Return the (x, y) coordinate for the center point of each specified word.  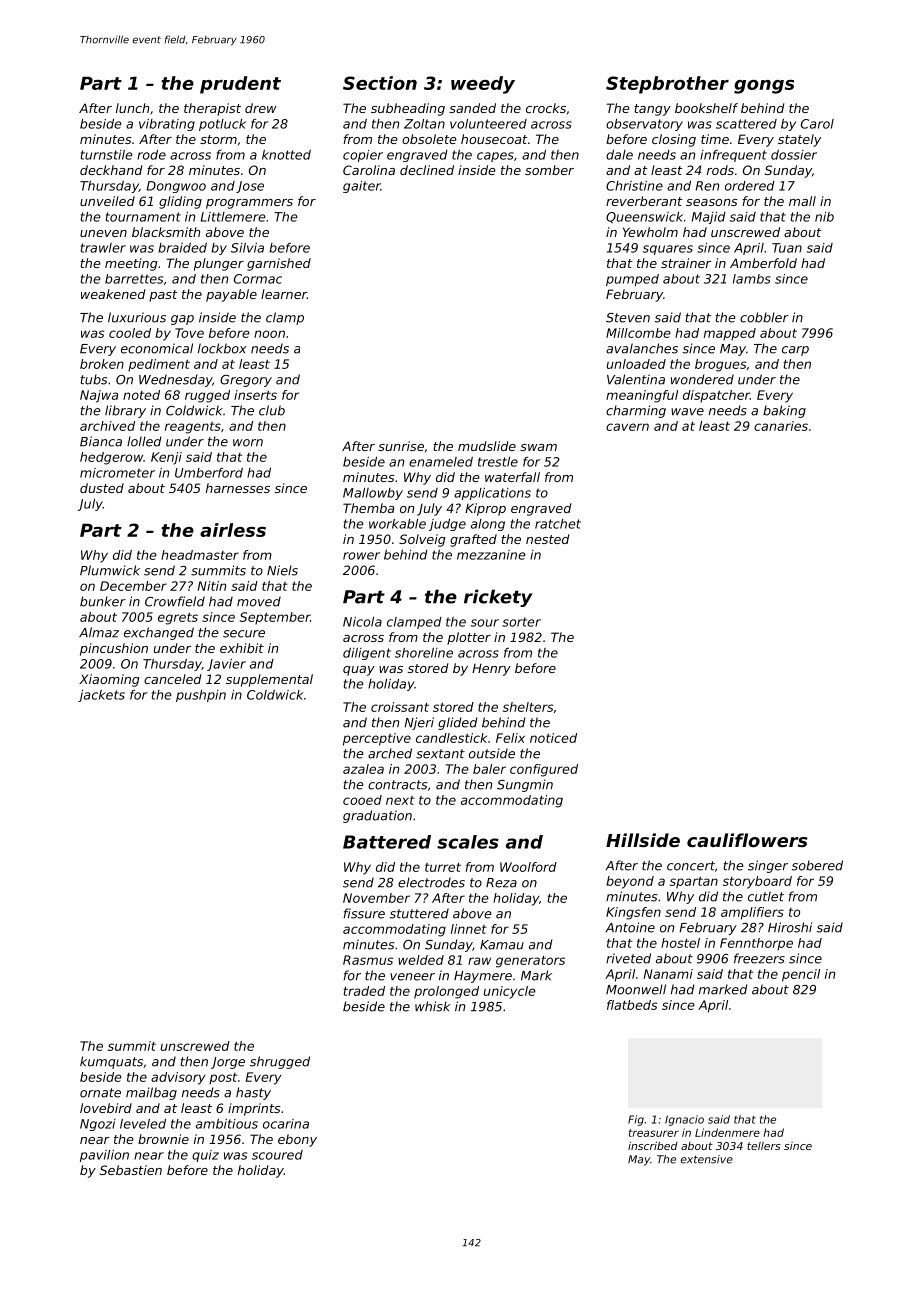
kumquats (111, 1062)
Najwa (99, 396)
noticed (553, 738)
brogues (720, 365)
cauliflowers (747, 840)
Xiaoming (109, 680)
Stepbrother (667, 85)
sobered (817, 865)
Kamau (502, 945)
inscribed (653, 1145)
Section (380, 83)
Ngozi (98, 1125)
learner (284, 294)
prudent (240, 85)
